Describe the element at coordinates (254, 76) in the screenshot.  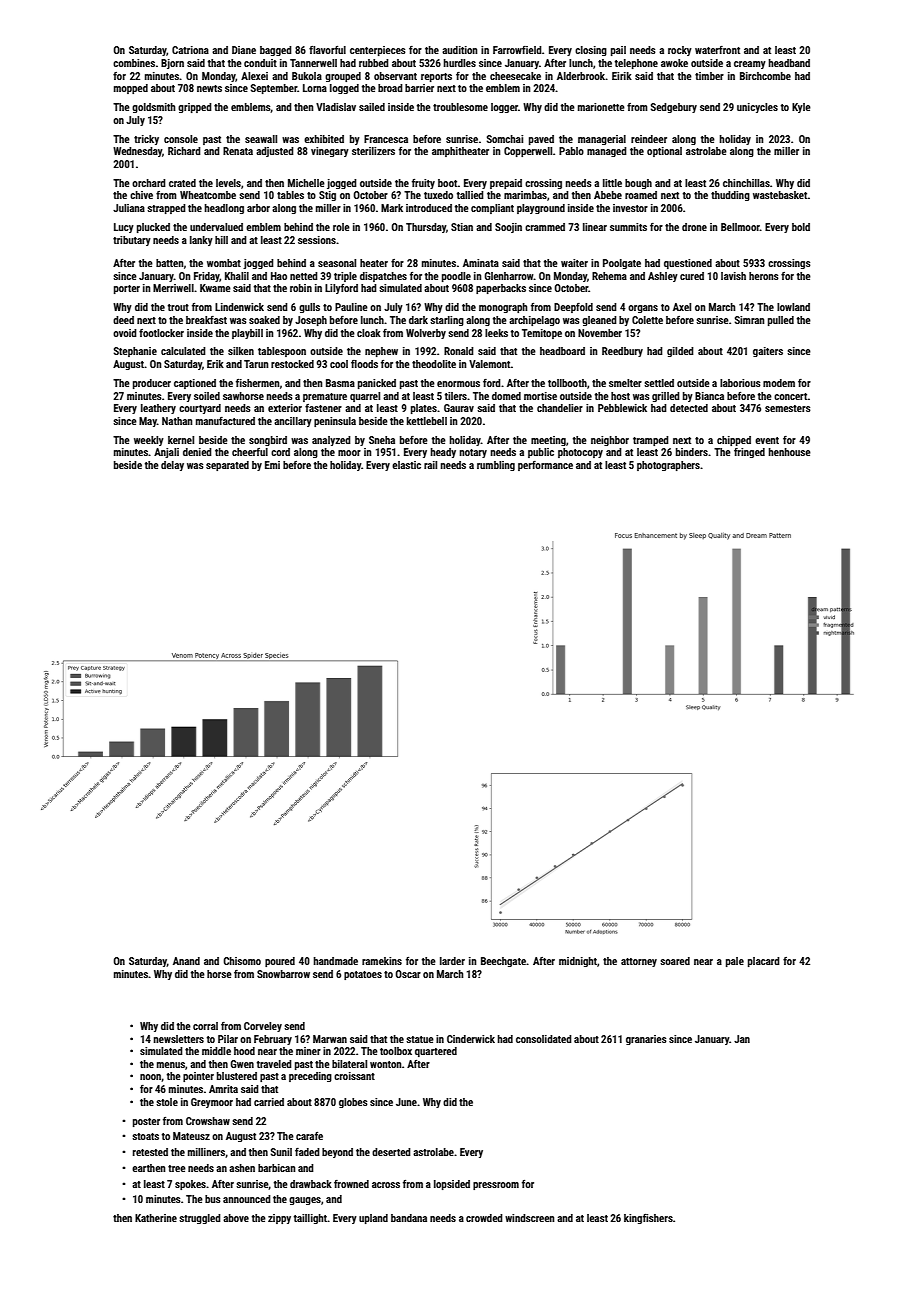
I see `Alexei` at that location.
